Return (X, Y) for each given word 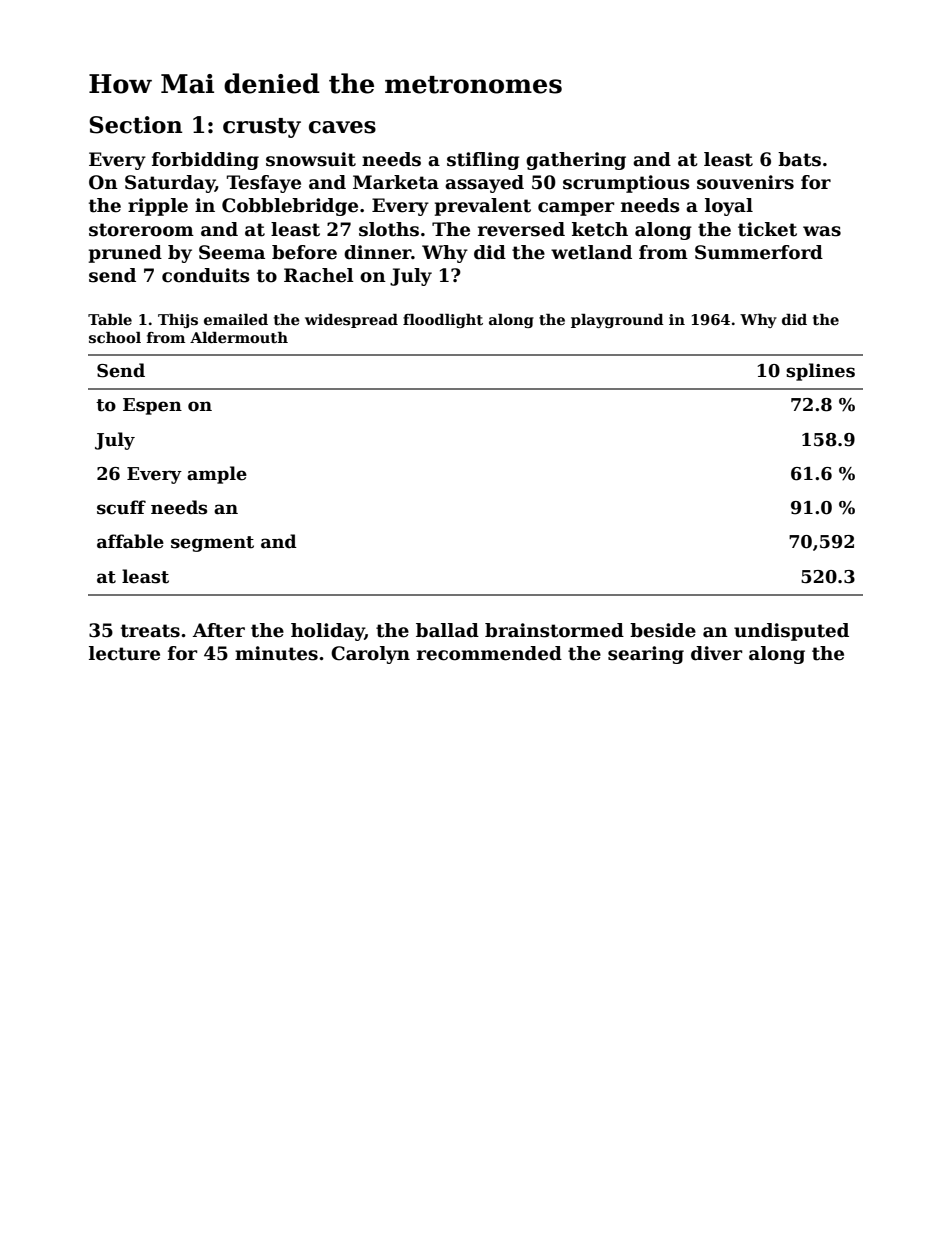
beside (663, 630)
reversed (521, 229)
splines (820, 372)
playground (617, 321)
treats (150, 631)
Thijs (178, 321)
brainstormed (554, 630)
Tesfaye (264, 184)
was (822, 231)
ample (217, 475)
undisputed (791, 632)
